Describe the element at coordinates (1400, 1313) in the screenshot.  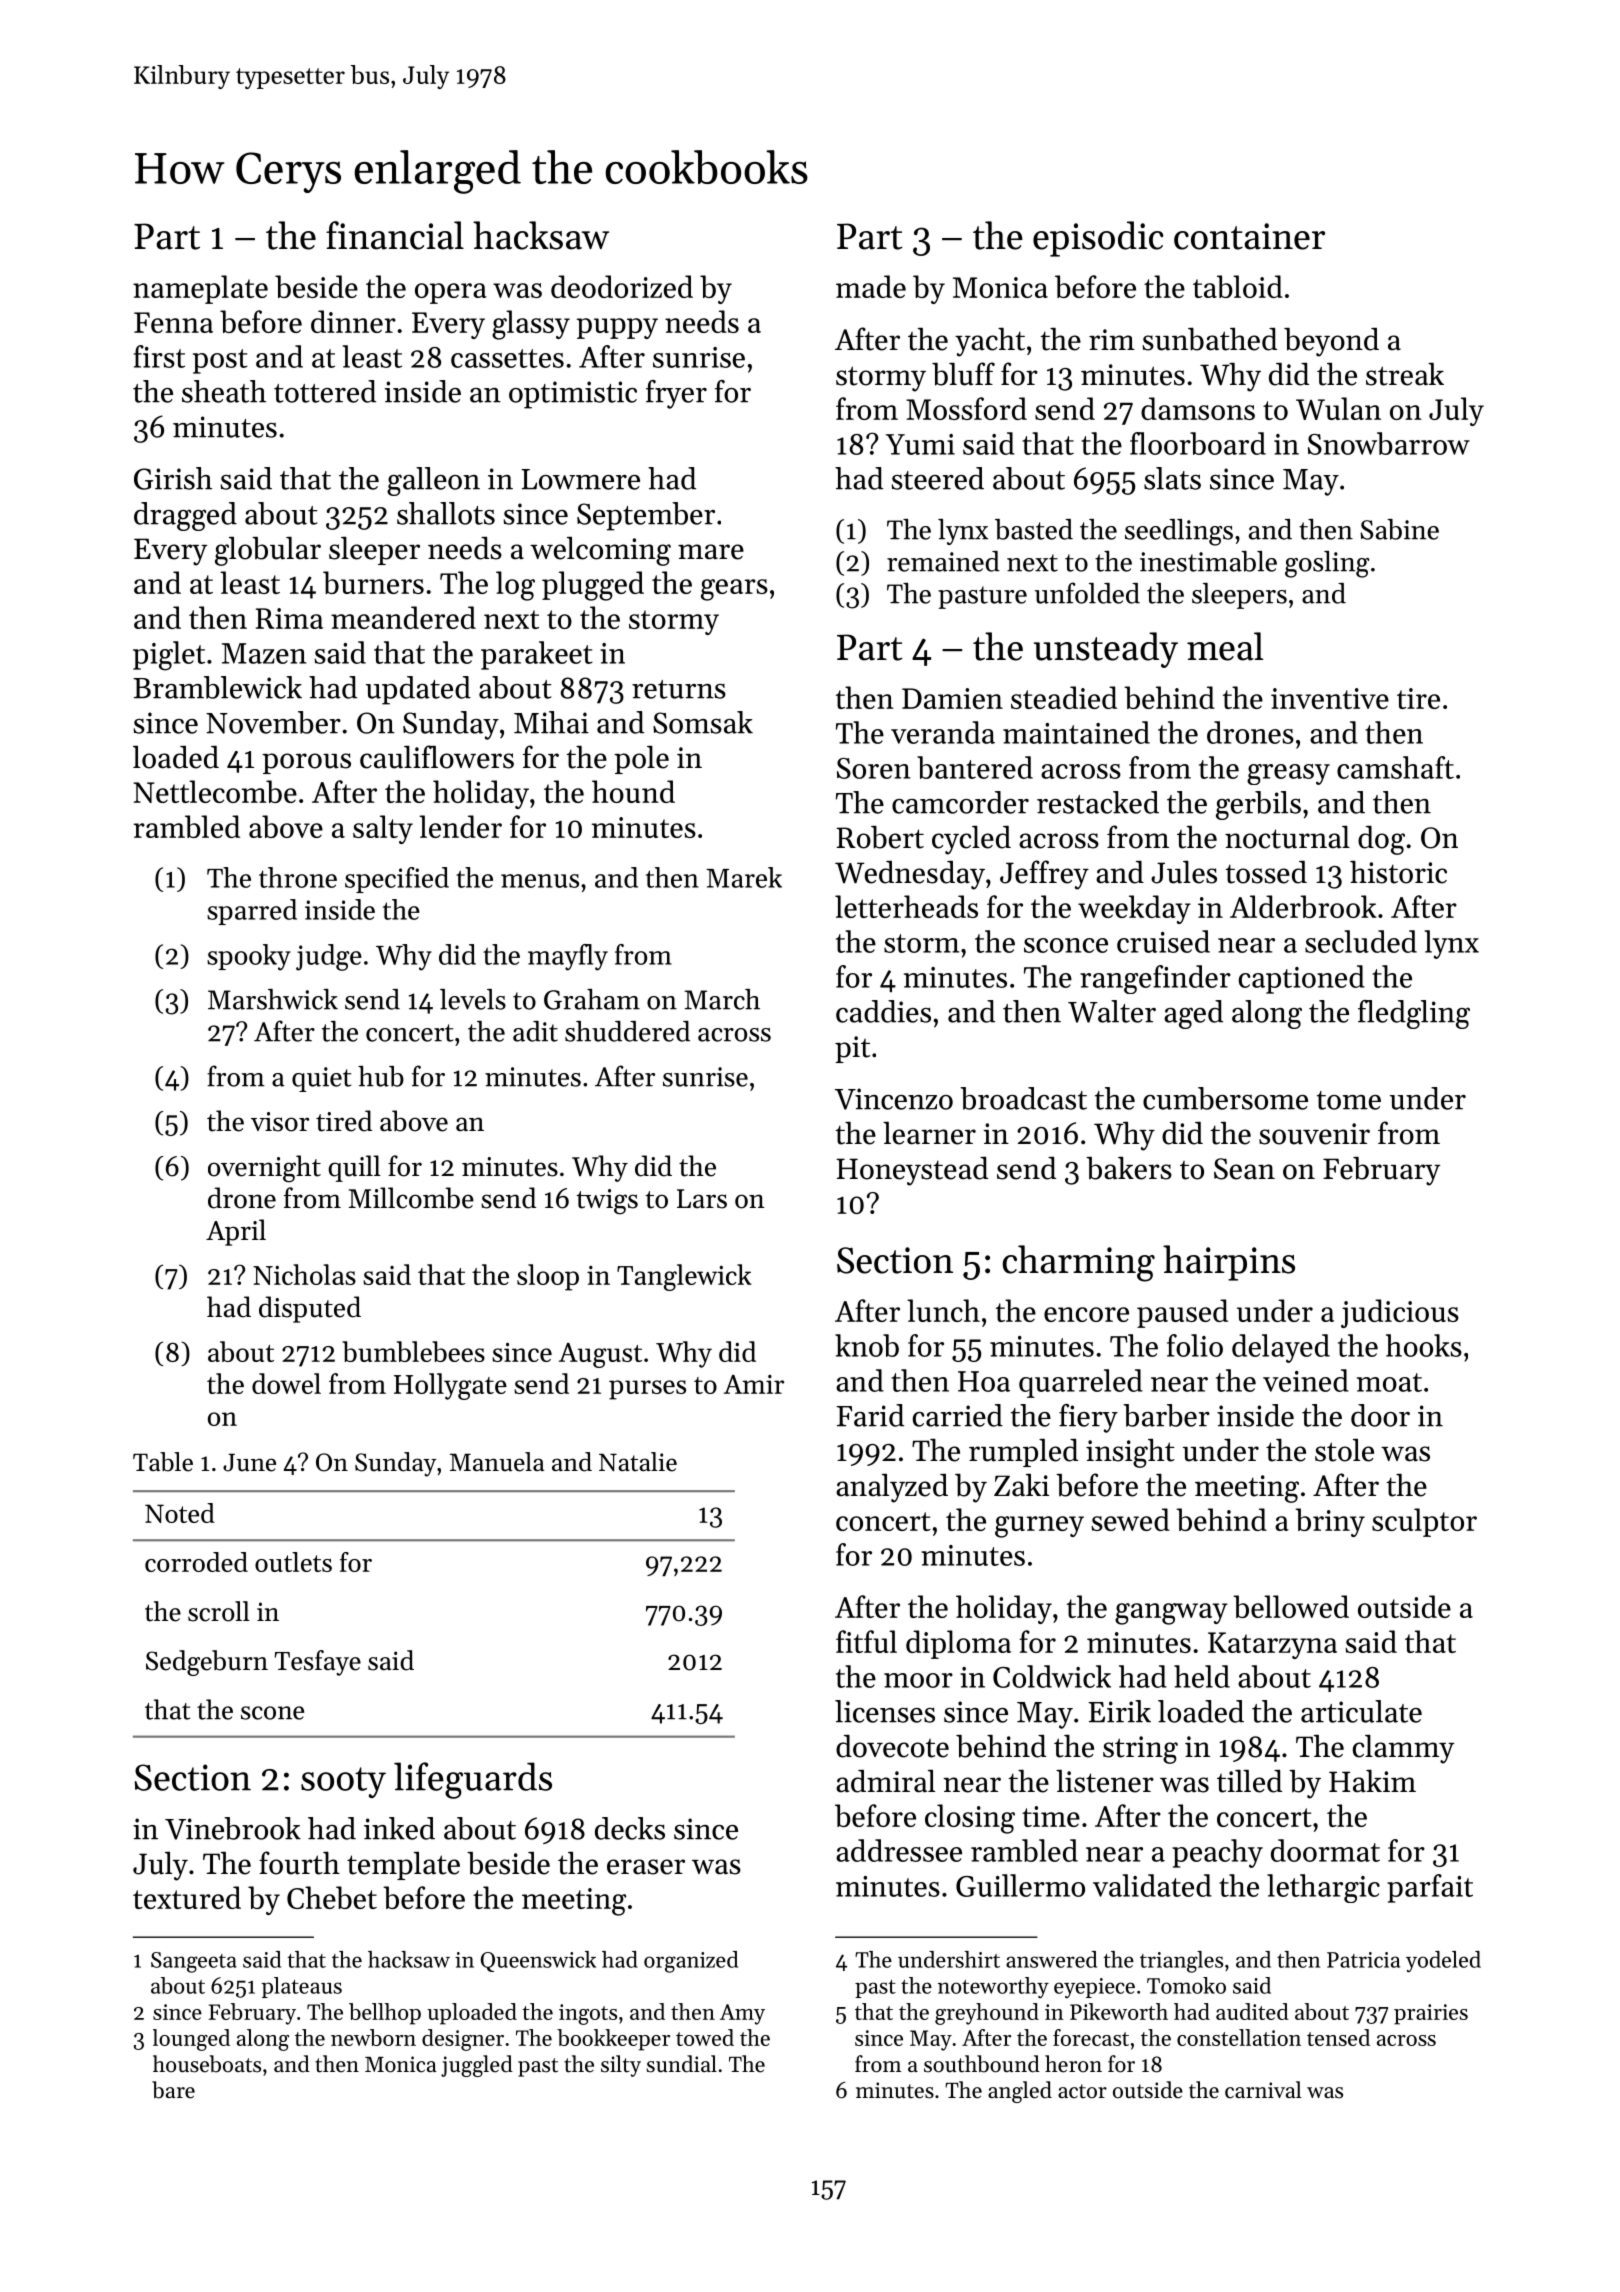
I see `judicious` at that location.
